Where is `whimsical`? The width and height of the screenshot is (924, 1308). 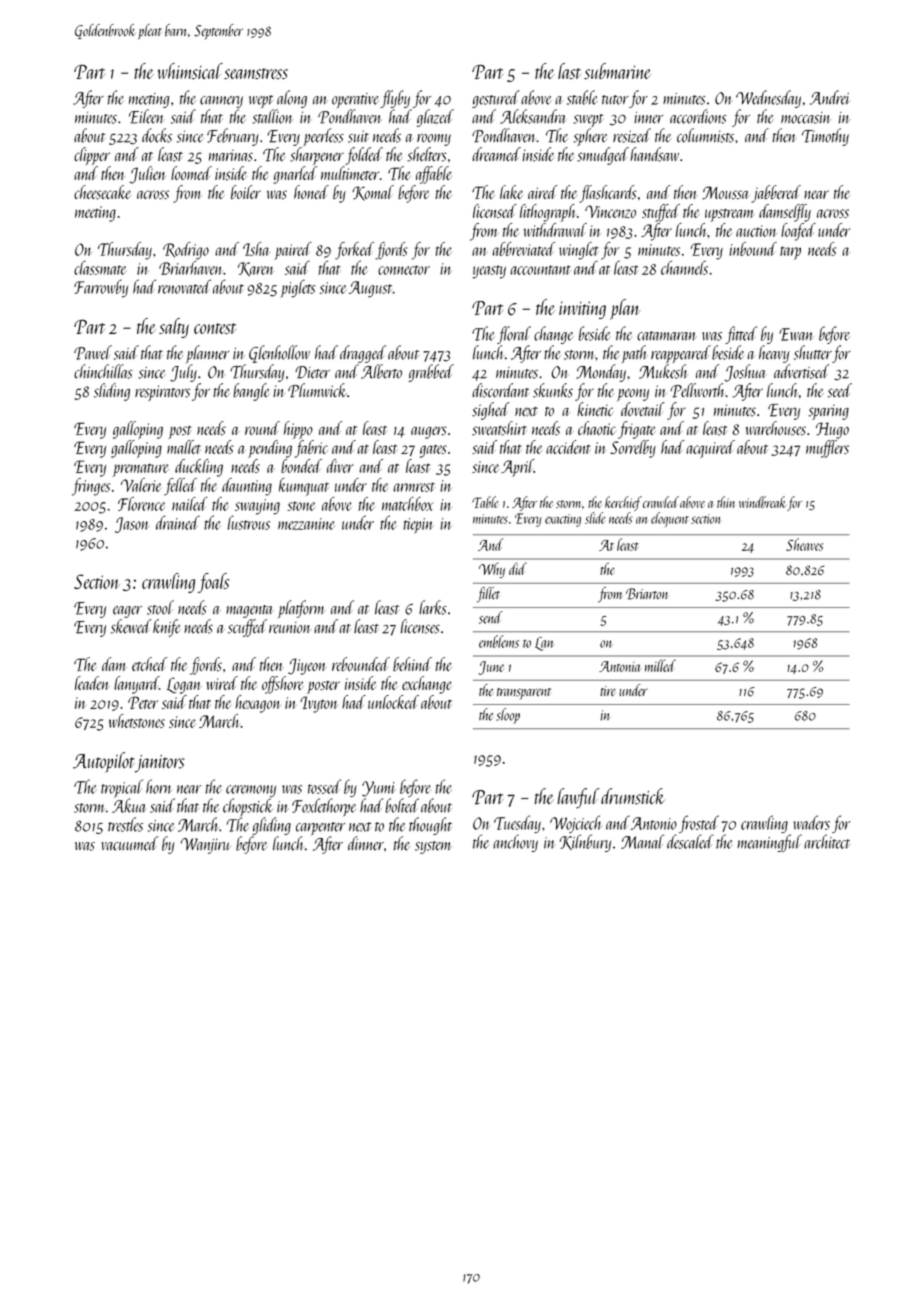
whimsical is located at coordinates (190, 71).
